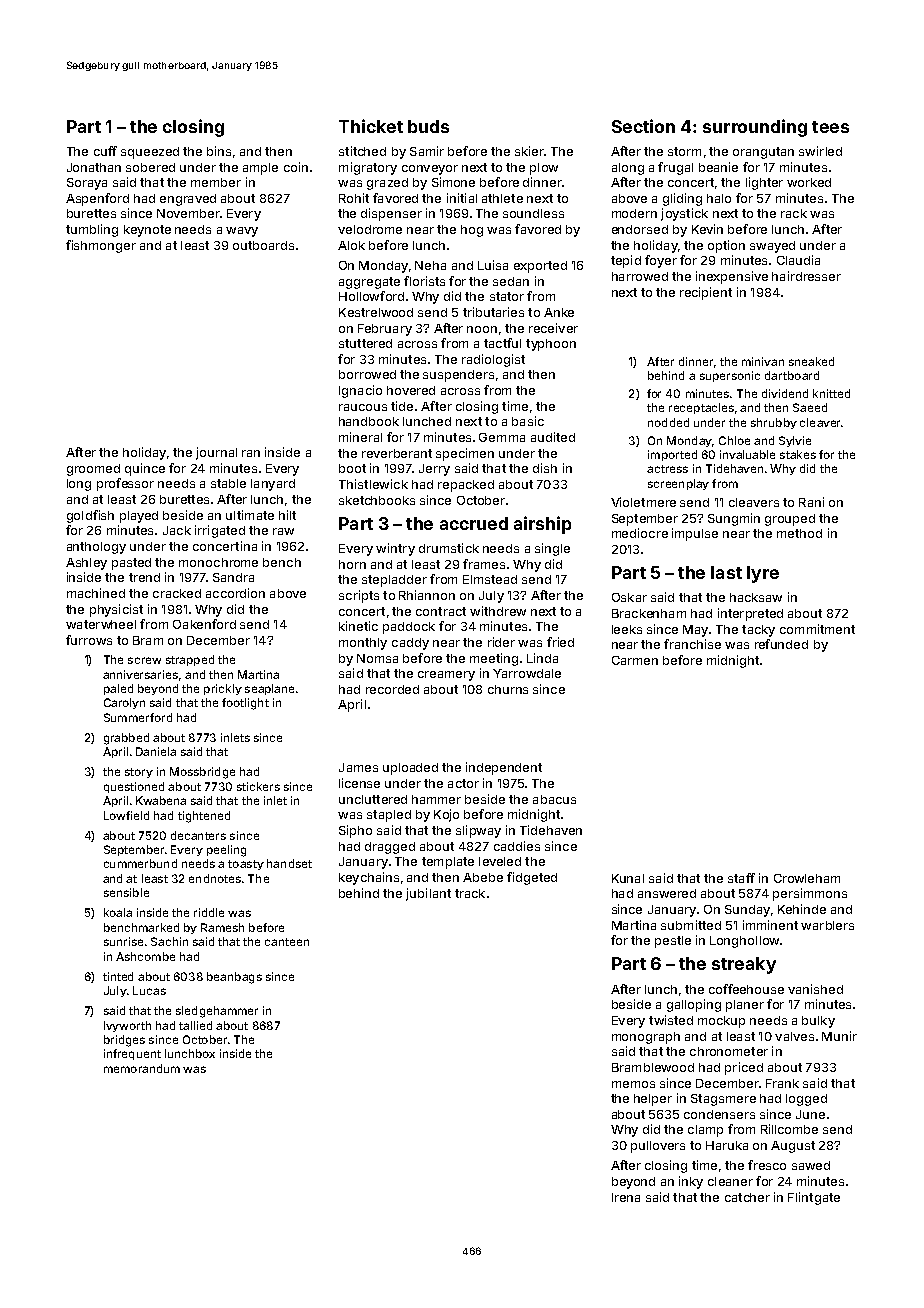  Describe the element at coordinates (390, 848) in the page. I see `dragged` at that location.
